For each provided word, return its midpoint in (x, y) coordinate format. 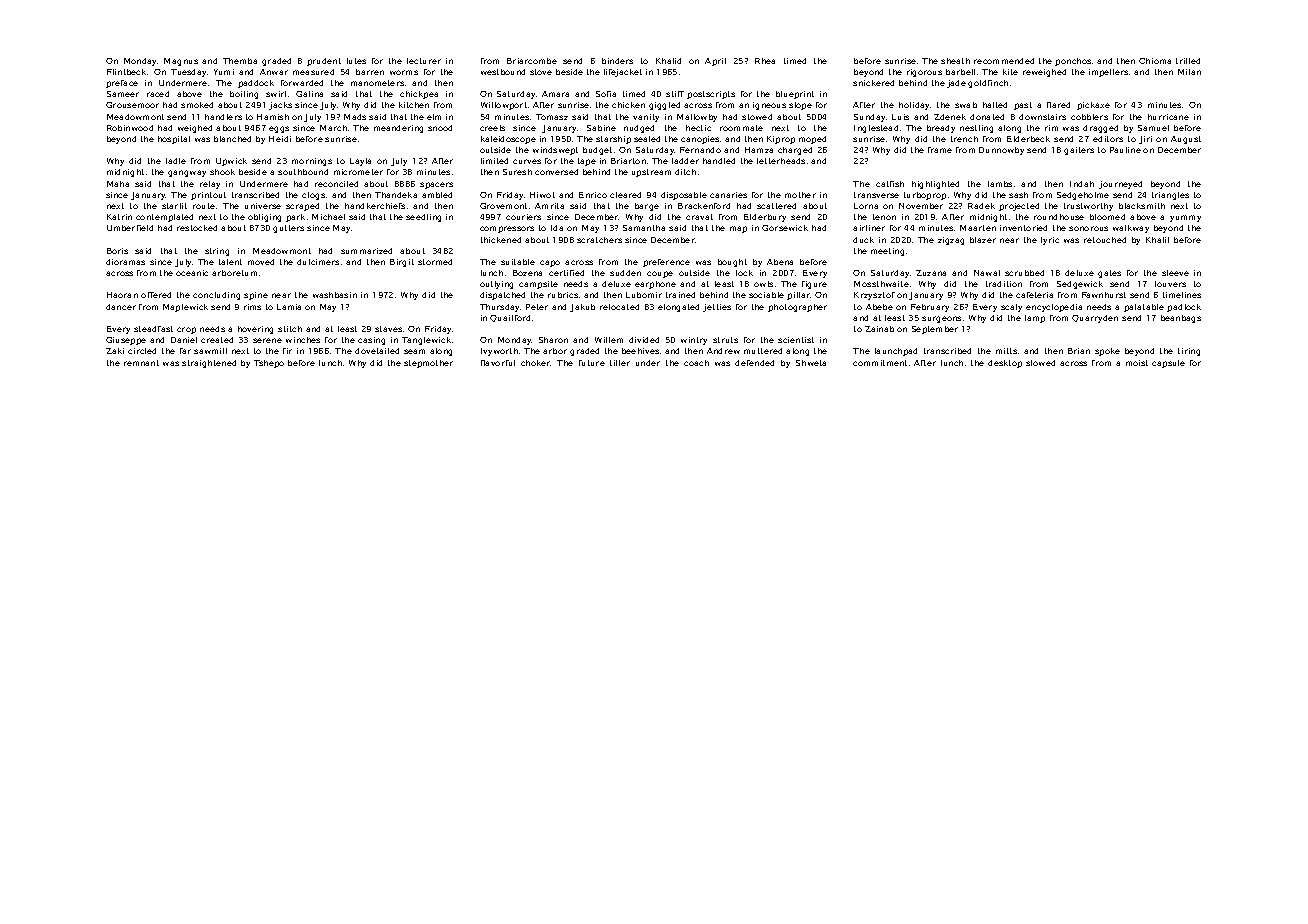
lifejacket (623, 73)
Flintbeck (126, 72)
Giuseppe (126, 341)
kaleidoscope (508, 140)
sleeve (1175, 273)
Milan (1189, 72)
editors (1108, 139)
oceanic (192, 273)
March (333, 128)
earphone (655, 285)
